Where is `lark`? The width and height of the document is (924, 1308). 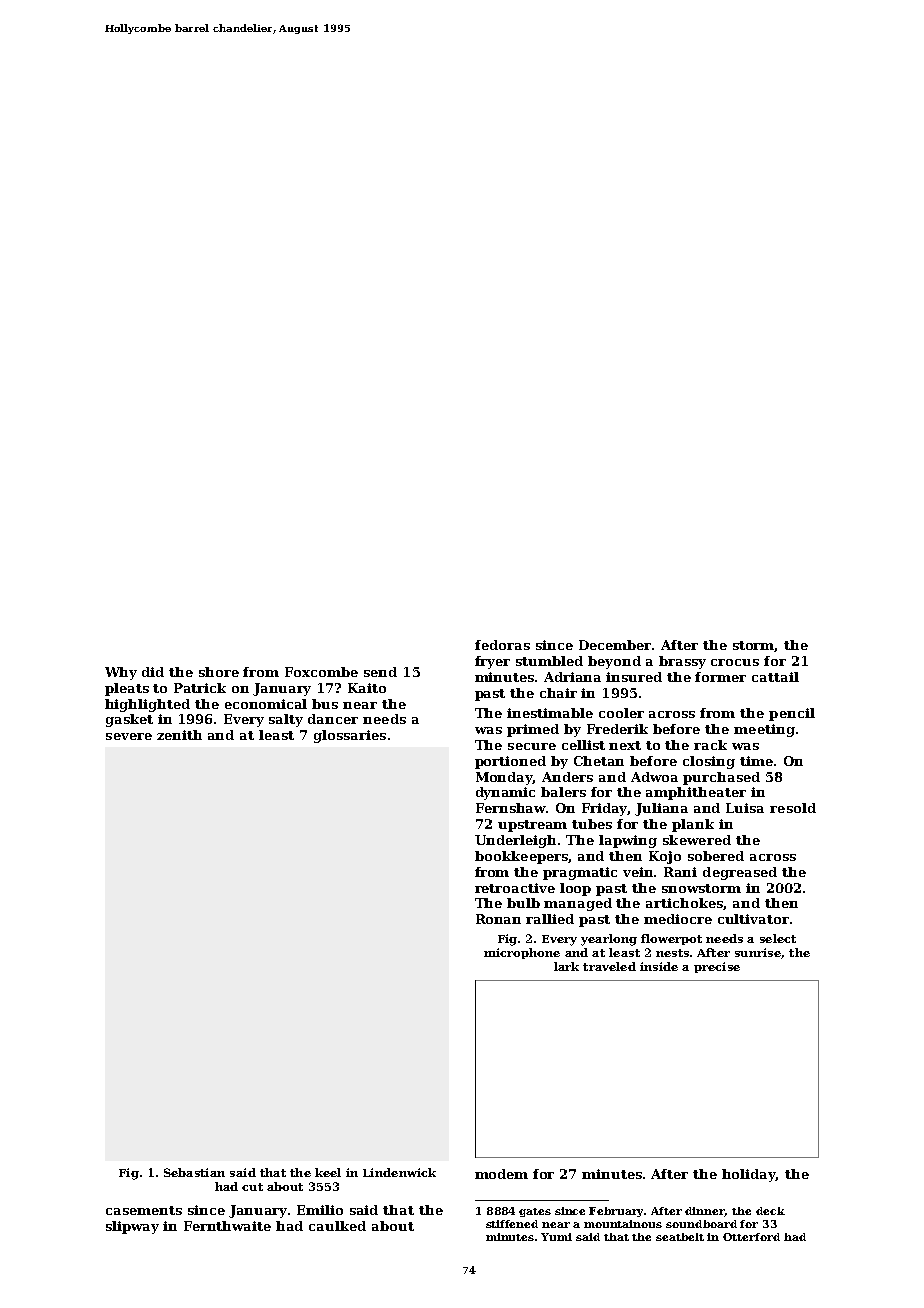
lark is located at coordinates (566, 966).
